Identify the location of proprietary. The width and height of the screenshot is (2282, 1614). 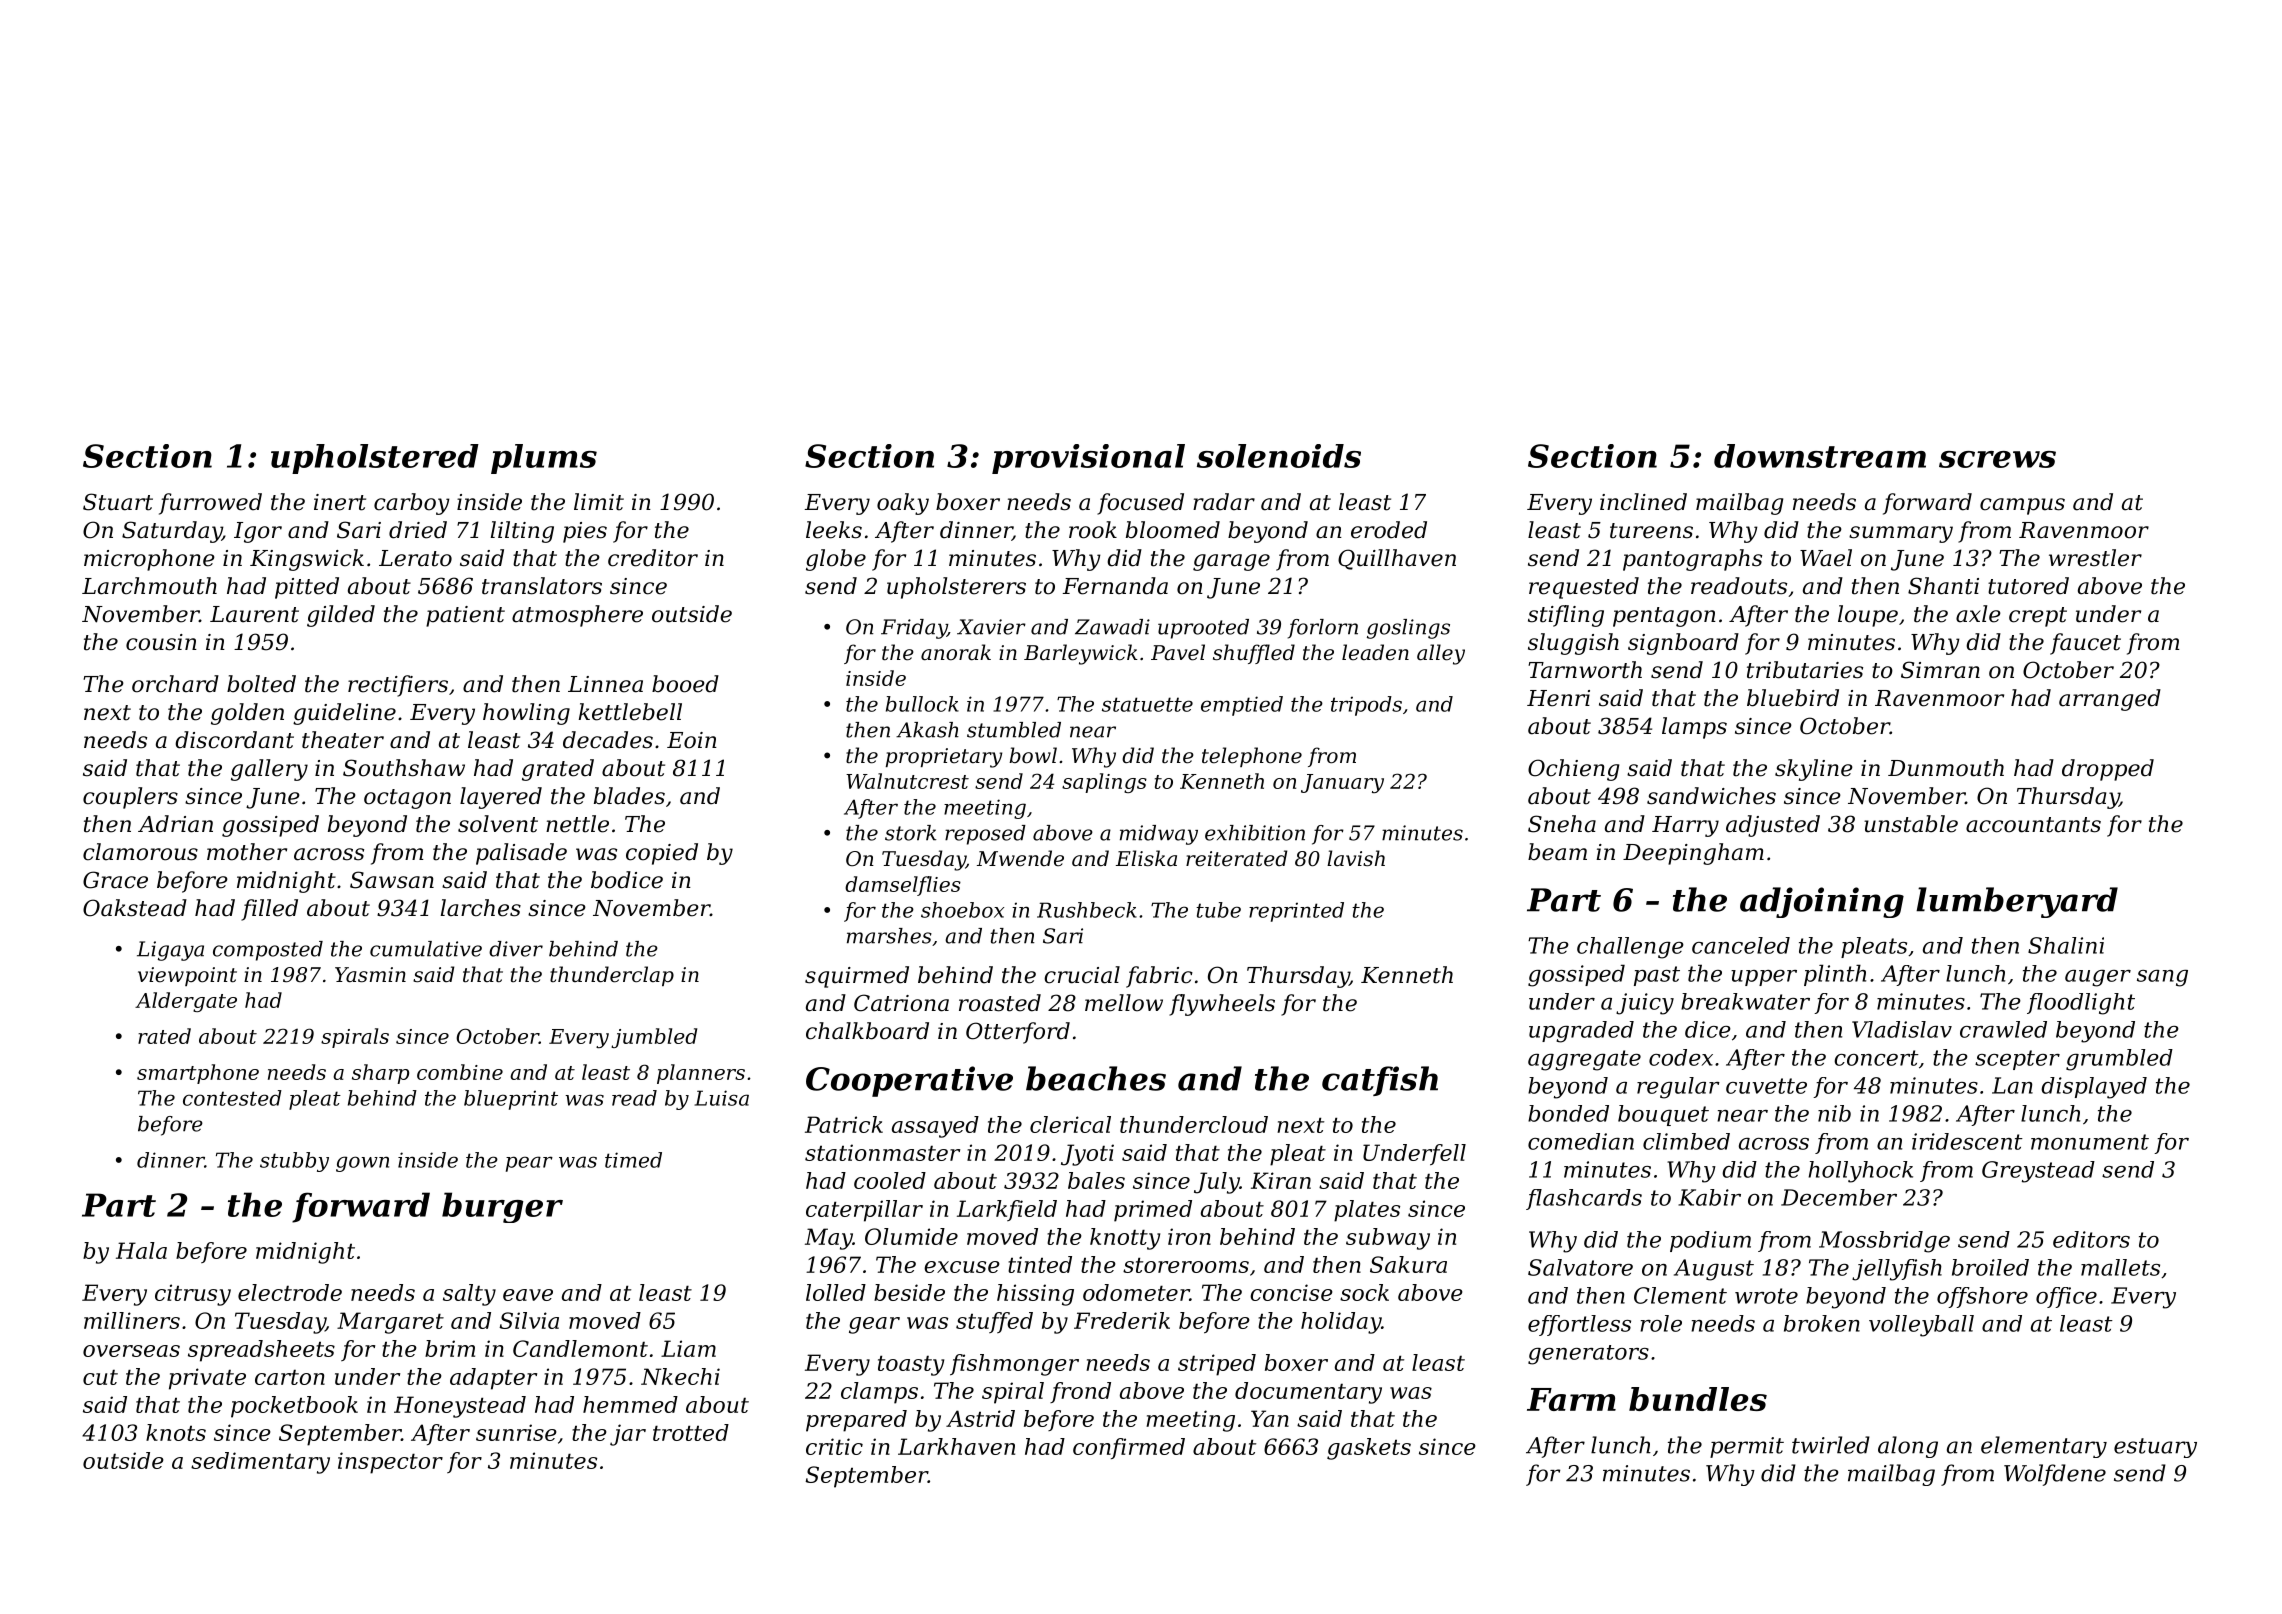
(944, 758).
